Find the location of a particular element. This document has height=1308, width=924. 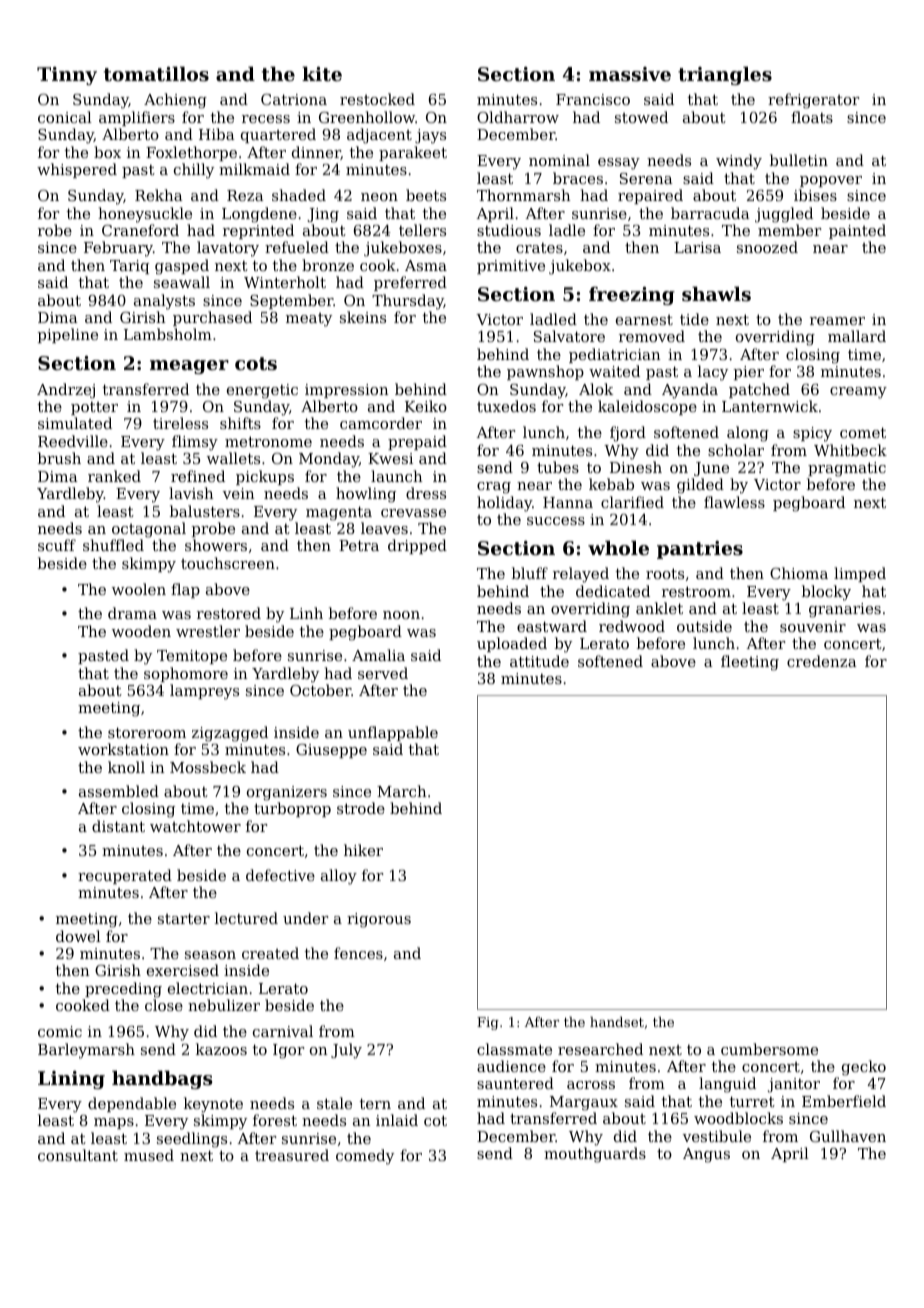

gilded is located at coordinates (700, 486).
